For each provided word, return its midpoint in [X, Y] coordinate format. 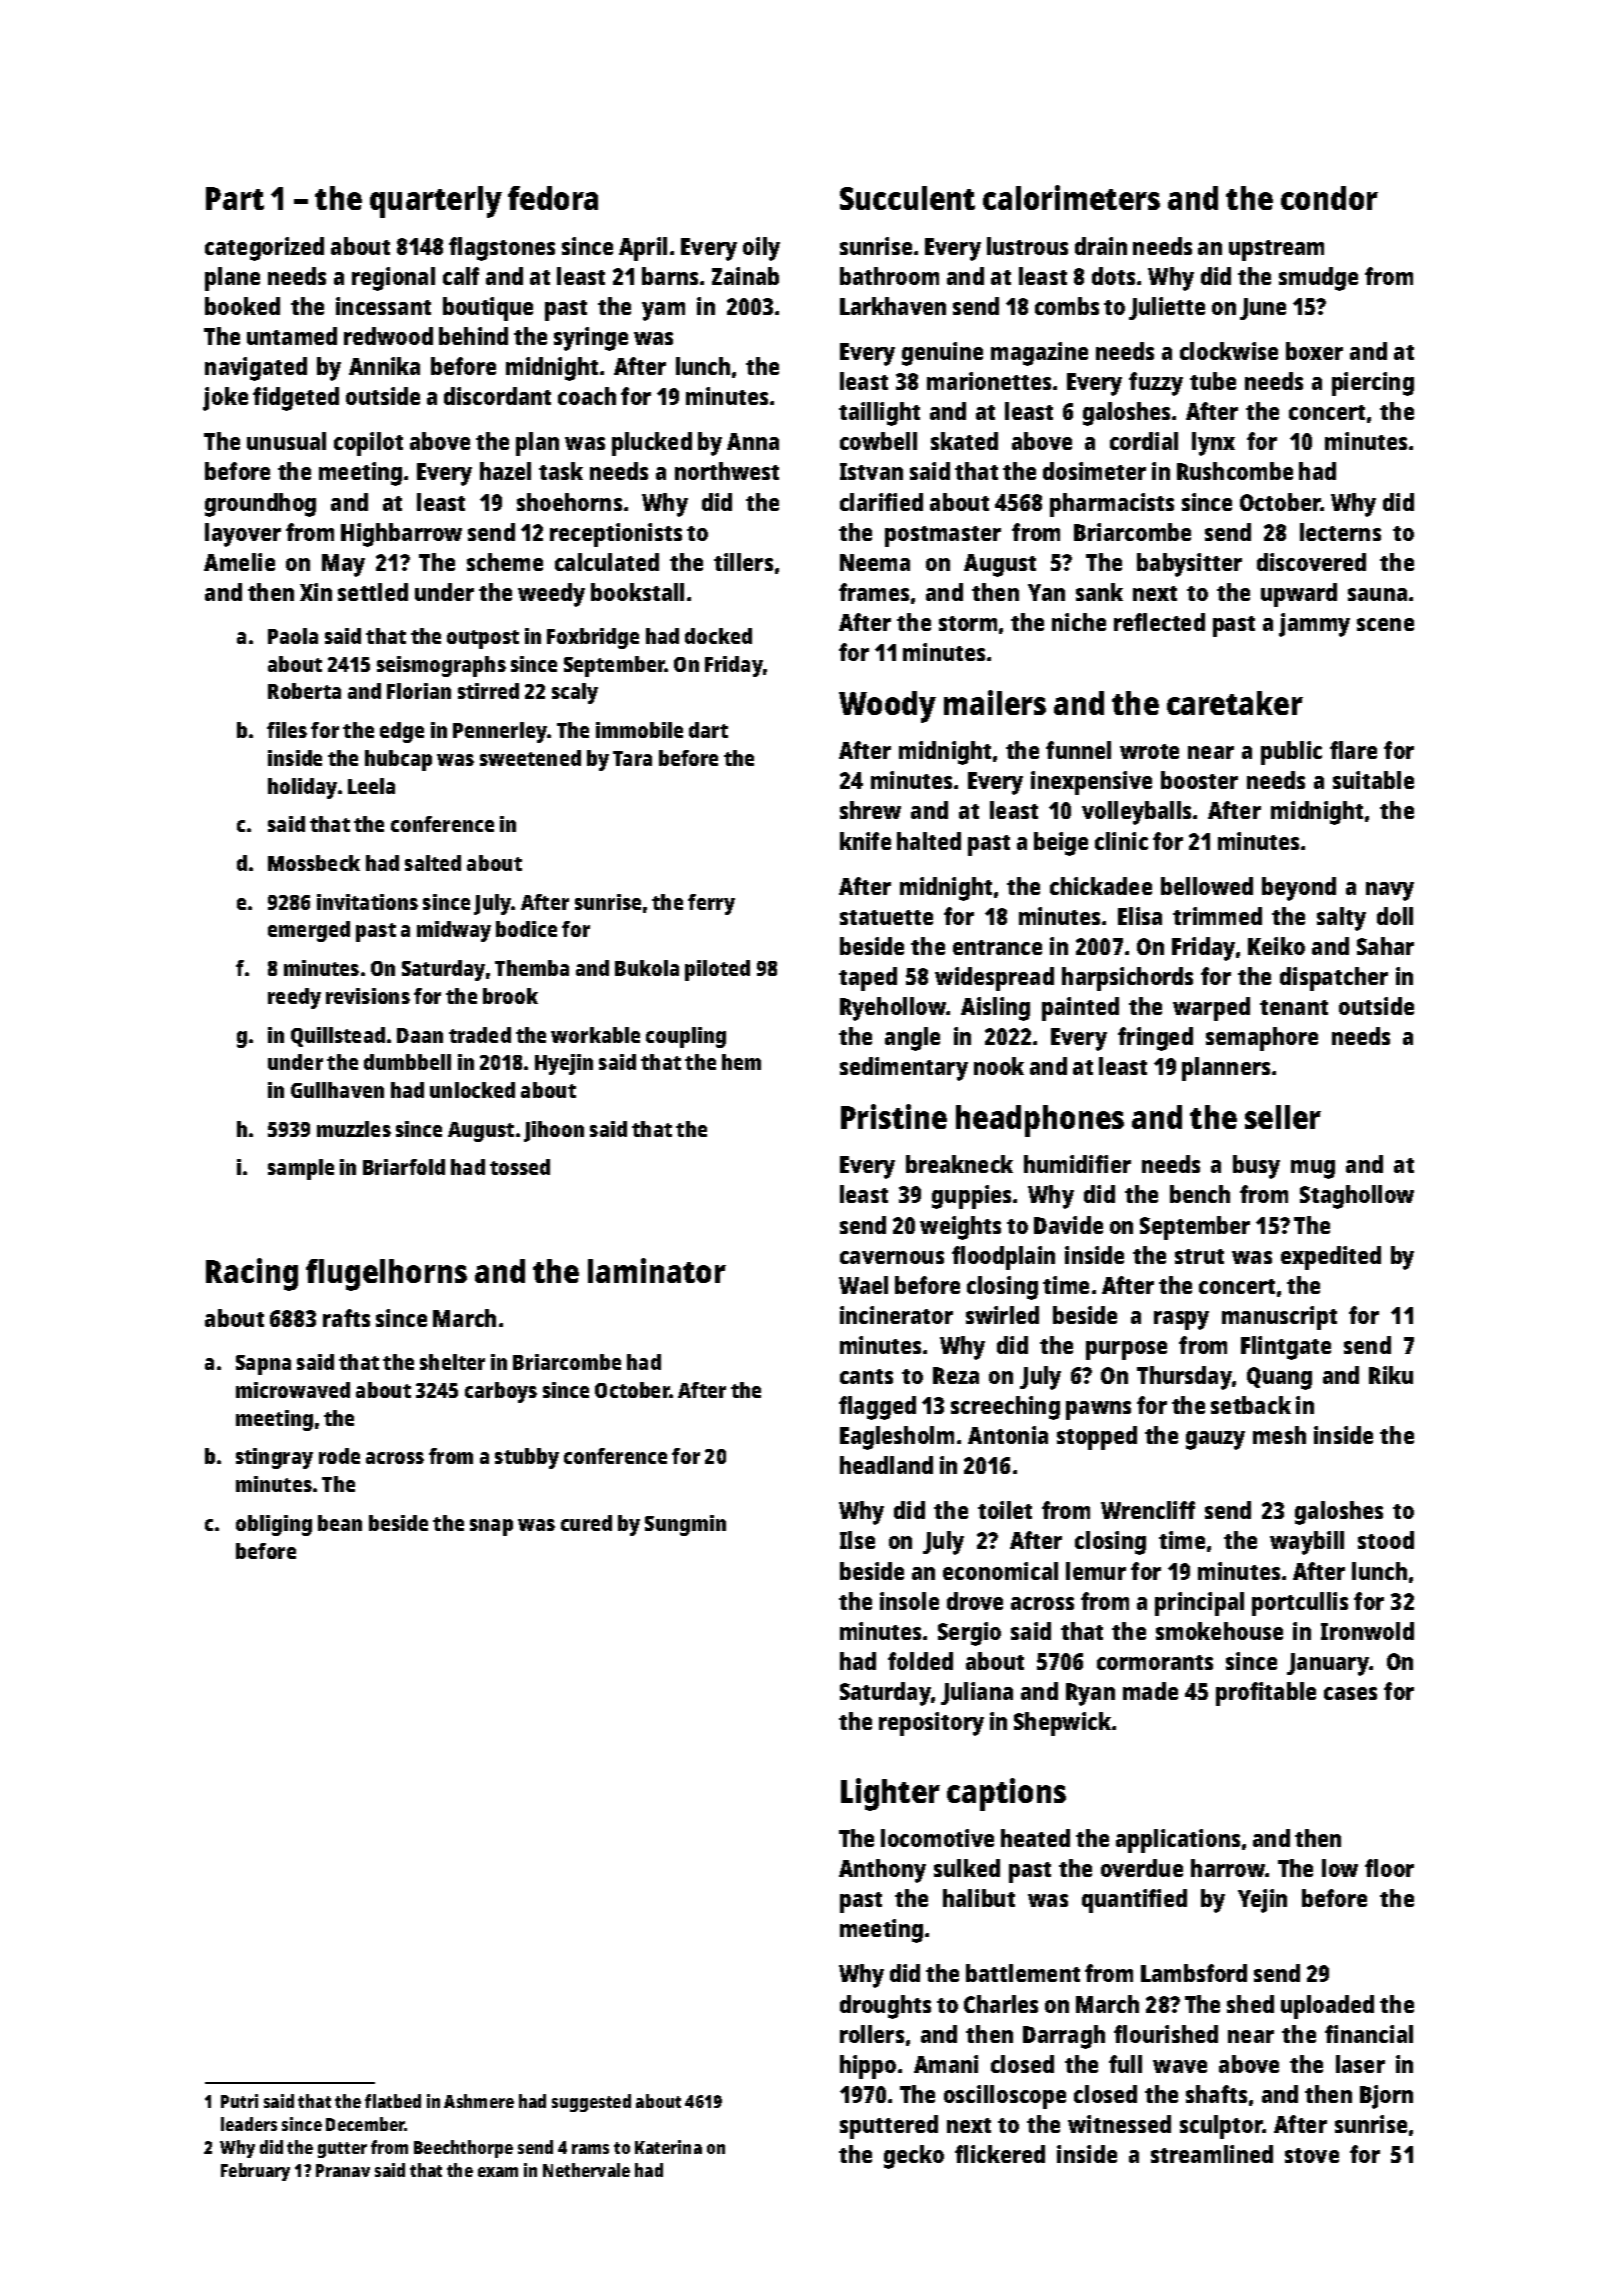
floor [1389, 1868]
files [287, 730]
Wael [863, 1285]
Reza [956, 1375]
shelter [452, 1362]
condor [1329, 198]
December [365, 2124]
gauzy [1215, 1440]
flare [1353, 750]
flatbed [393, 2101]
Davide [1068, 1225]
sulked [967, 1868]
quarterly [436, 202]
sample [301, 1169]
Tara [632, 758]
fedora [553, 198]
